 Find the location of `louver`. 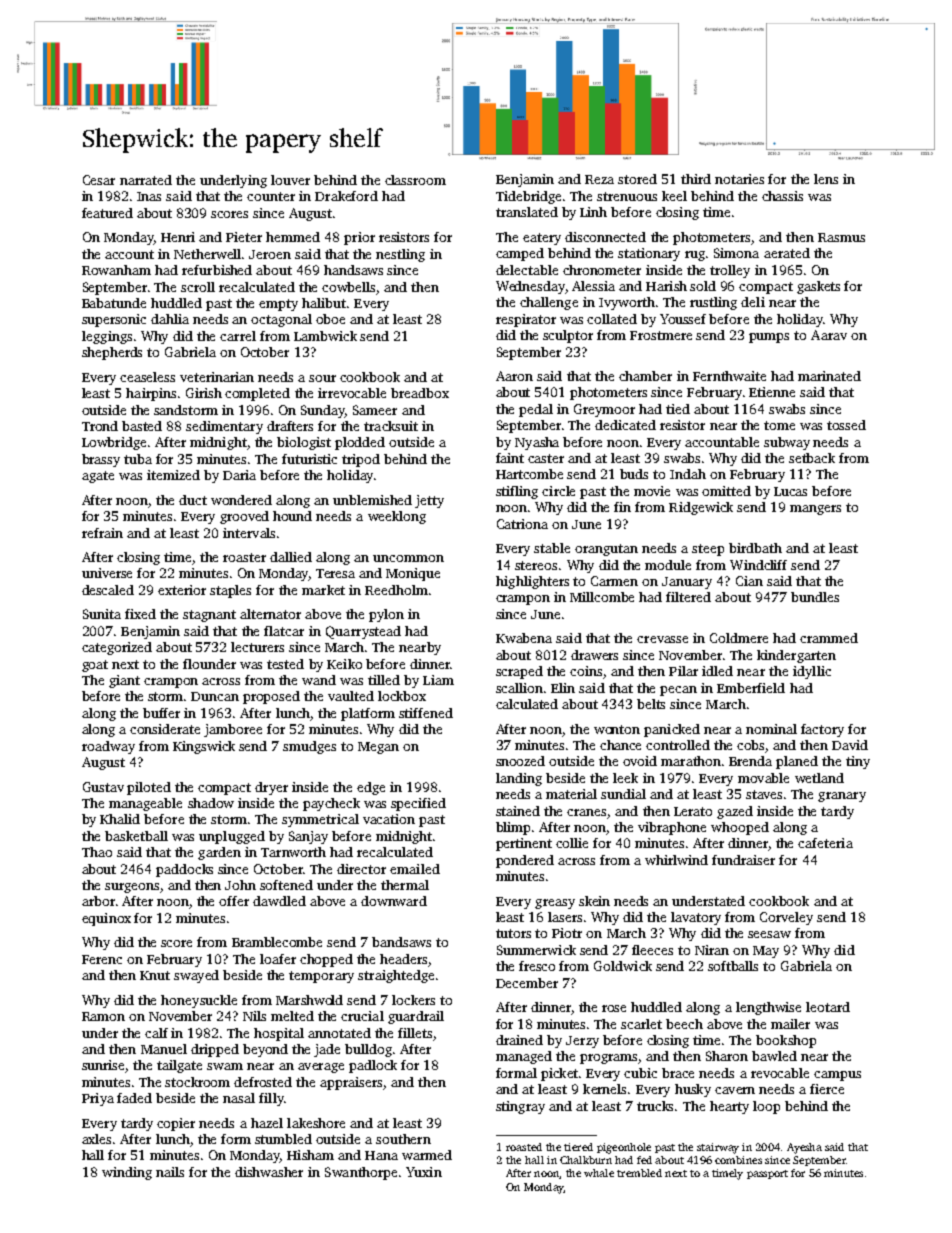

louver is located at coordinates (290, 180).
